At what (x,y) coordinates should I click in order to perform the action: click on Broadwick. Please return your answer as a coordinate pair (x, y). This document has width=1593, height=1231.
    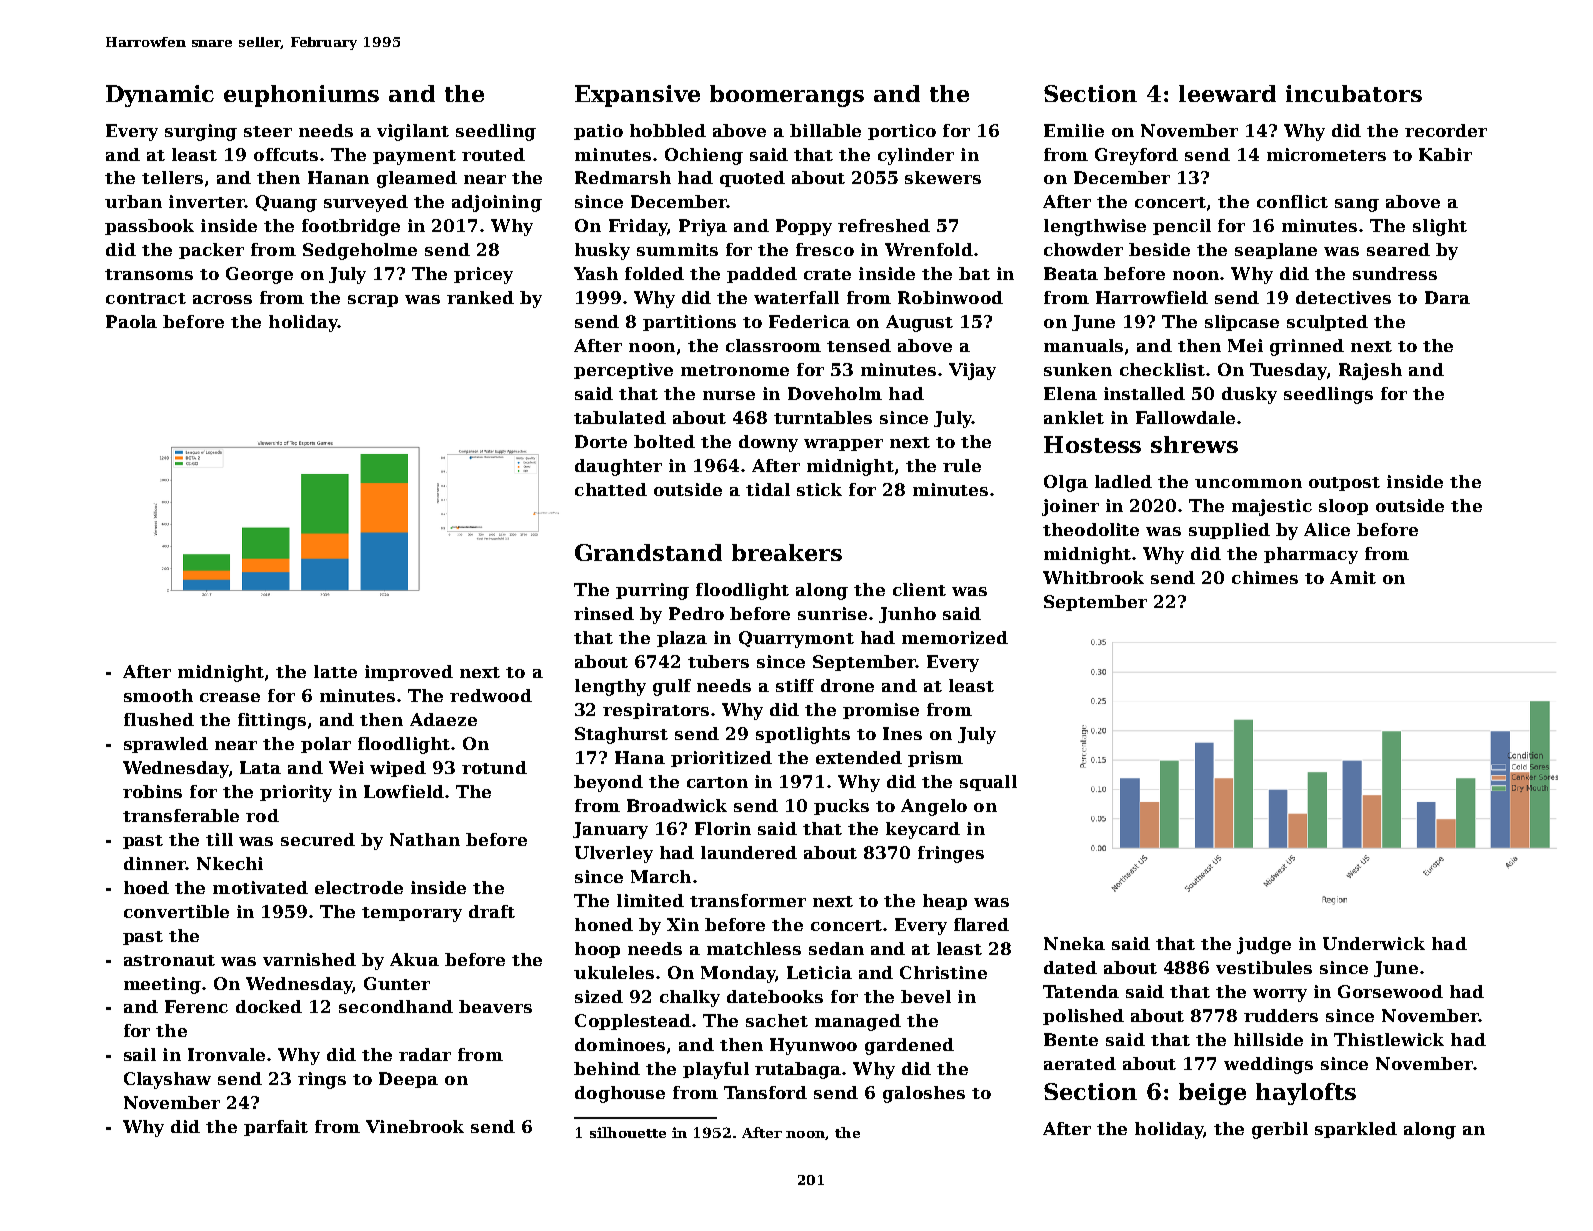
    Looking at the image, I should click on (677, 805).
